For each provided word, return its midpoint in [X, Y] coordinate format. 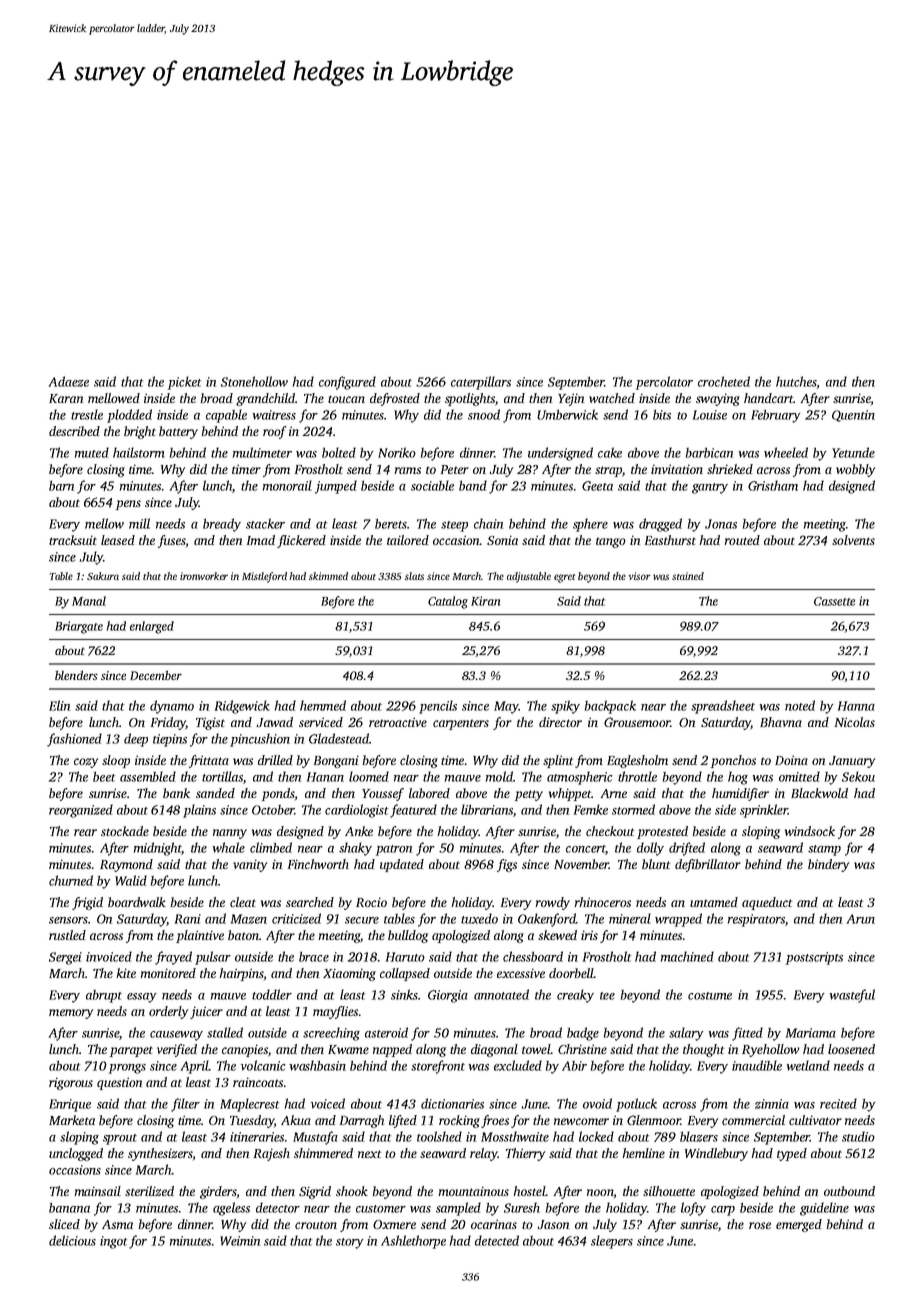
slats [414, 576]
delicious [72, 1240]
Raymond [126, 865]
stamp [824, 850]
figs [507, 865]
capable [226, 416]
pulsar [213, 958]
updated [402, 865]
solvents [853, 540]
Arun [861, 919]
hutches [796, 381]
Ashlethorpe [413, 1242]
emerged [799, 1225]
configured [347, 383]
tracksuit [73, 540]
